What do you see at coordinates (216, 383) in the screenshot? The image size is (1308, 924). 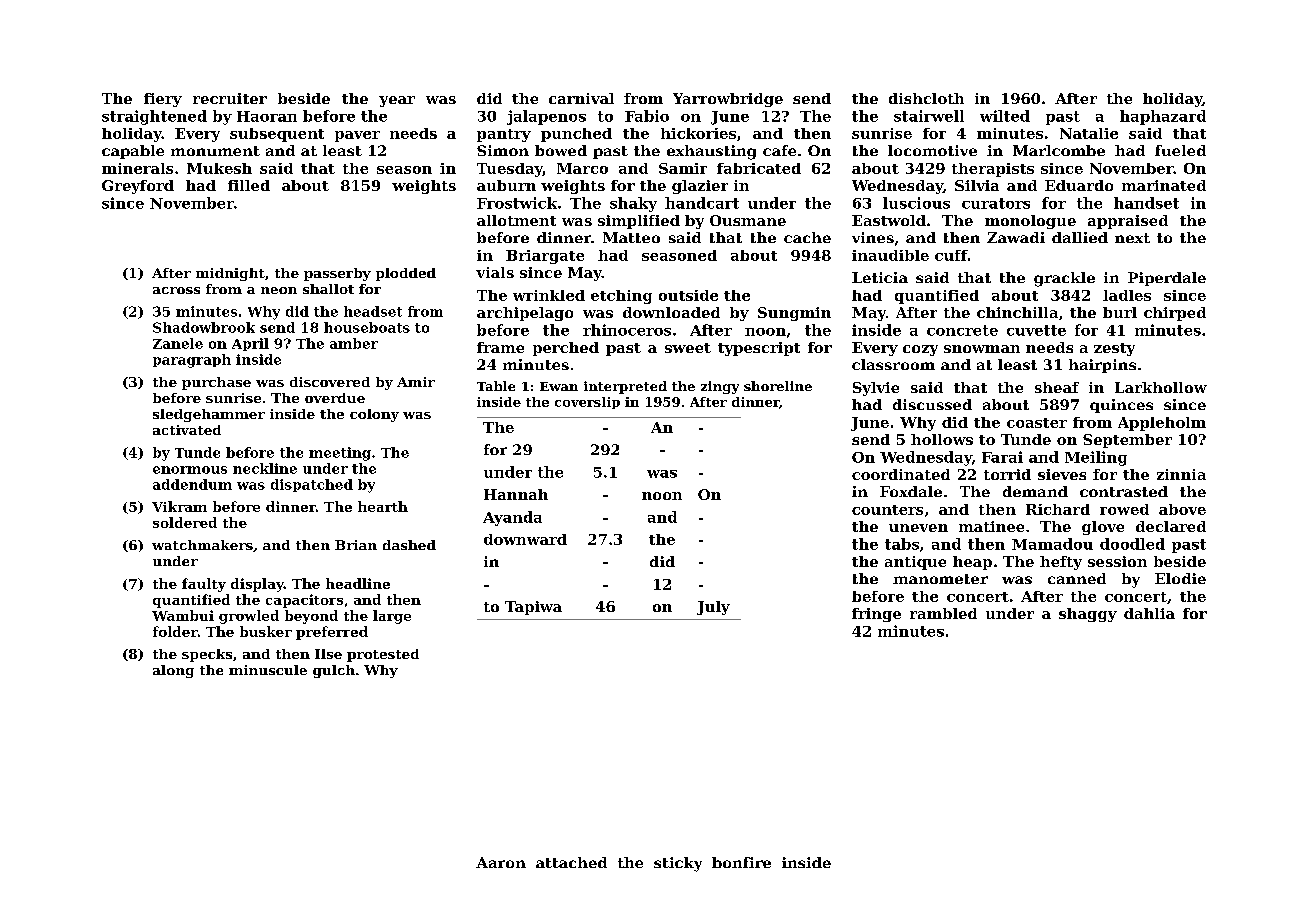 I see `purchase` at bounding box center [216, 383].
